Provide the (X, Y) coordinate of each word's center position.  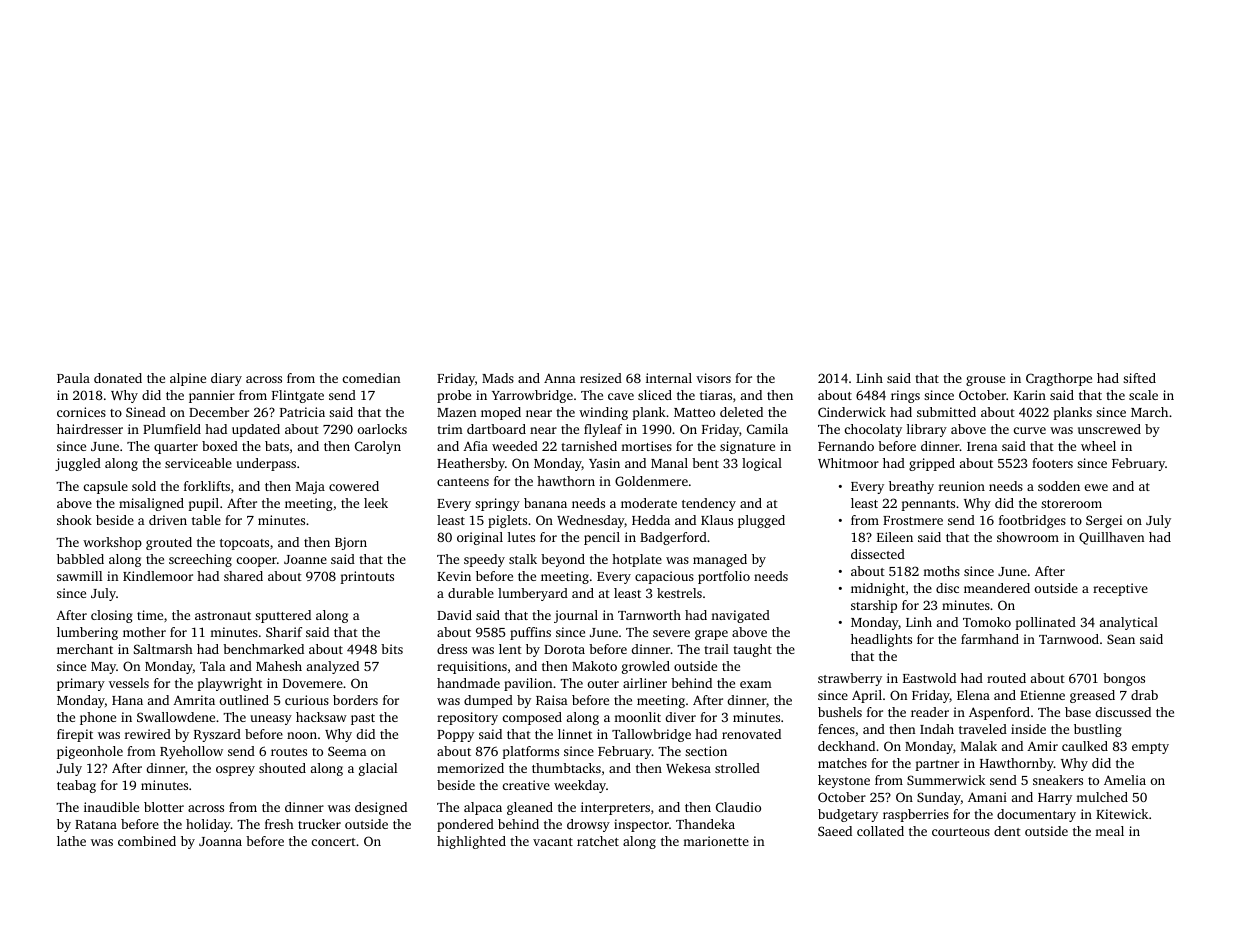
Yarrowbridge (532, 396)
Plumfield (172, 429)
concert (334, 842)
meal (1109, 831)
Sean (1121, 639)
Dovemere (313, 683)
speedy (484, 560)
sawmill (79, 576)
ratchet (598, 841)
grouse (985, 381)
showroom (1028, 537)
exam (756, 684)
